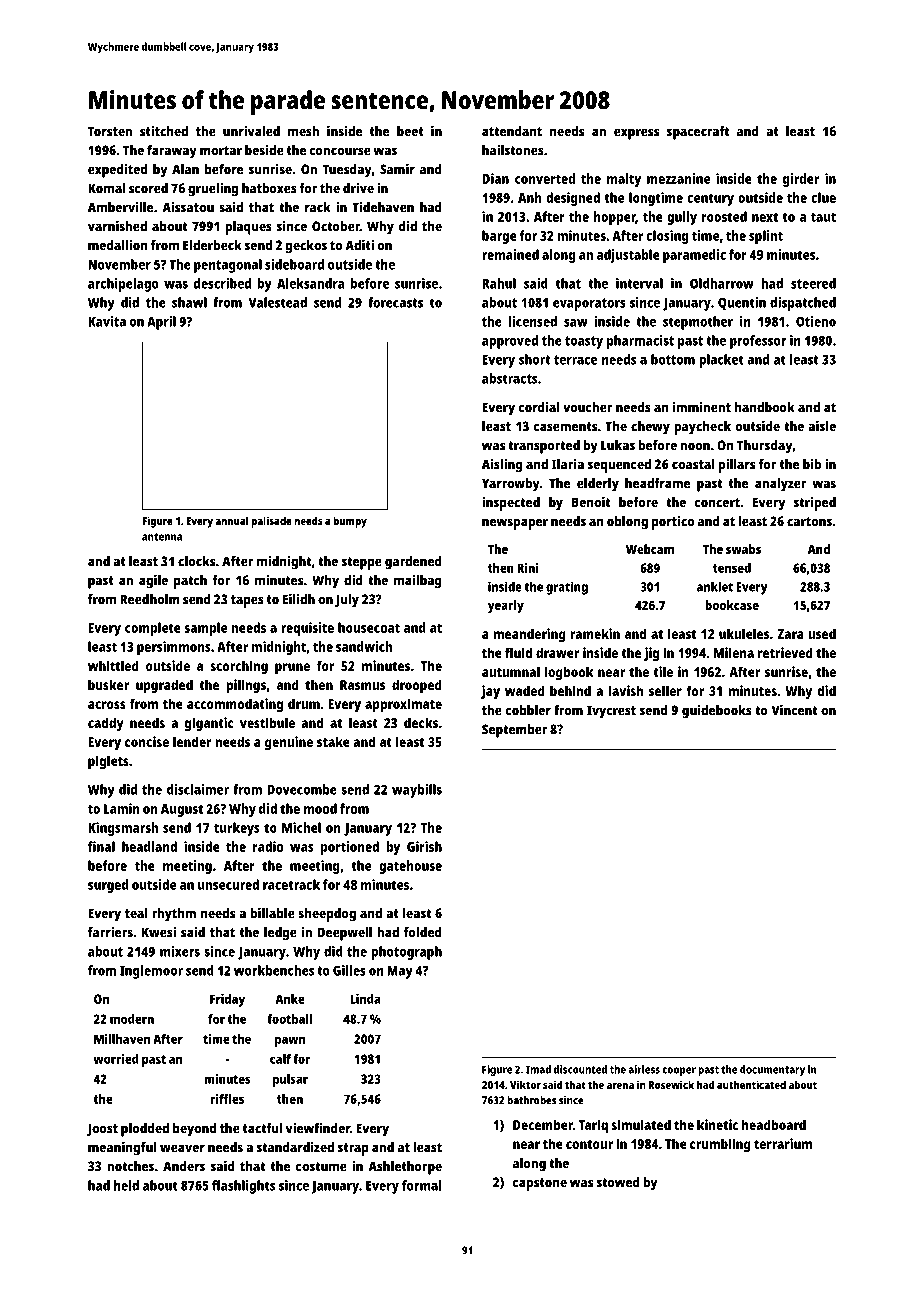  What do you see at coordinates (801, 180) in the screenshot?
I see `girder` at bounding box center [801, 180].
